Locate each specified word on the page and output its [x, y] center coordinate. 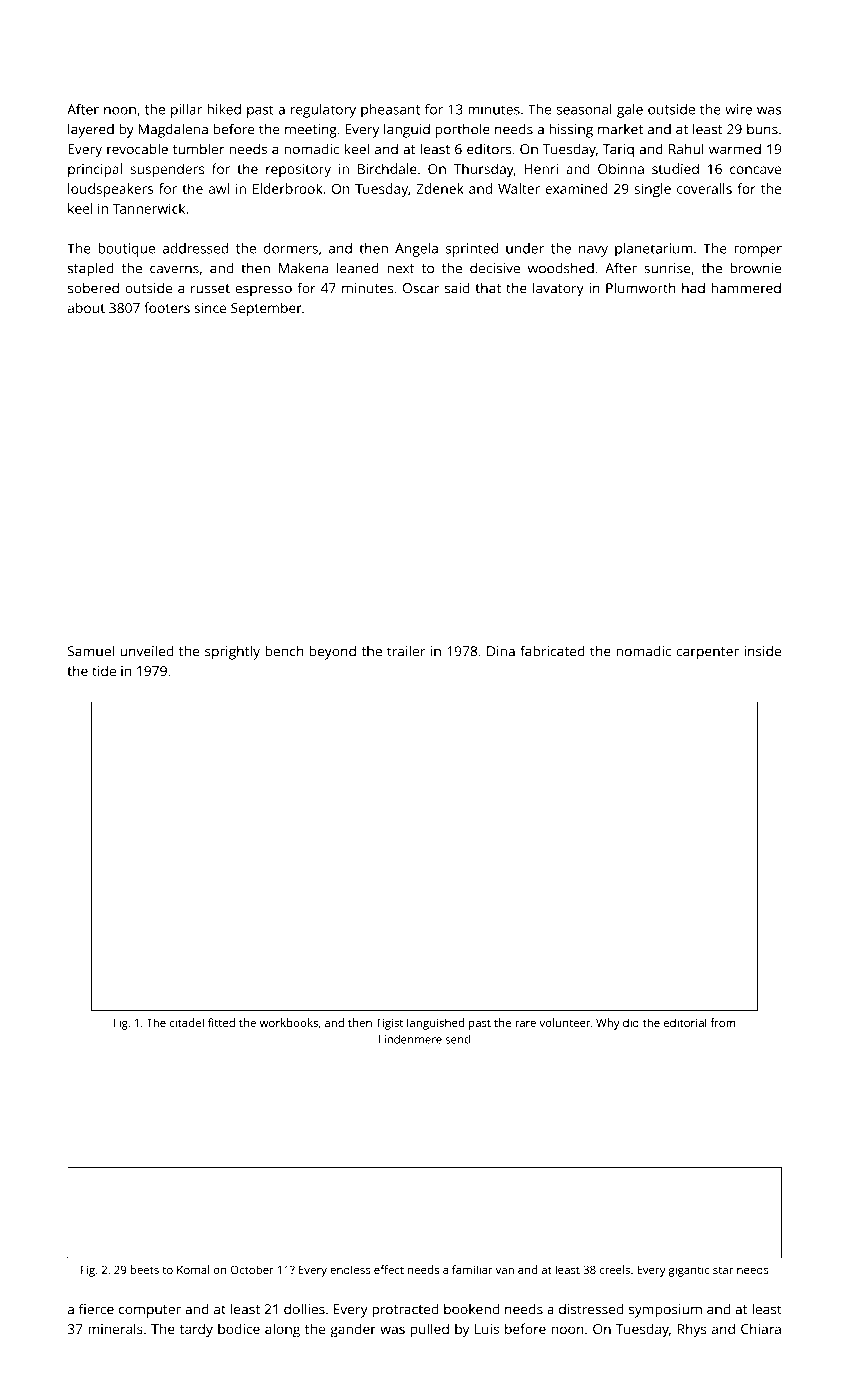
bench [284, 651]
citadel [187, 1022]
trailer [406, 651]
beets [144, 1269]
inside [762, 651]
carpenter [707, 653]
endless [350, 1269]
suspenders [167, 170]
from [723, 1022]
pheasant [390, 111]
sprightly [232, 652]
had [693, 288]
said [457, 288]
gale [630, 111]
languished [435, 1024]
